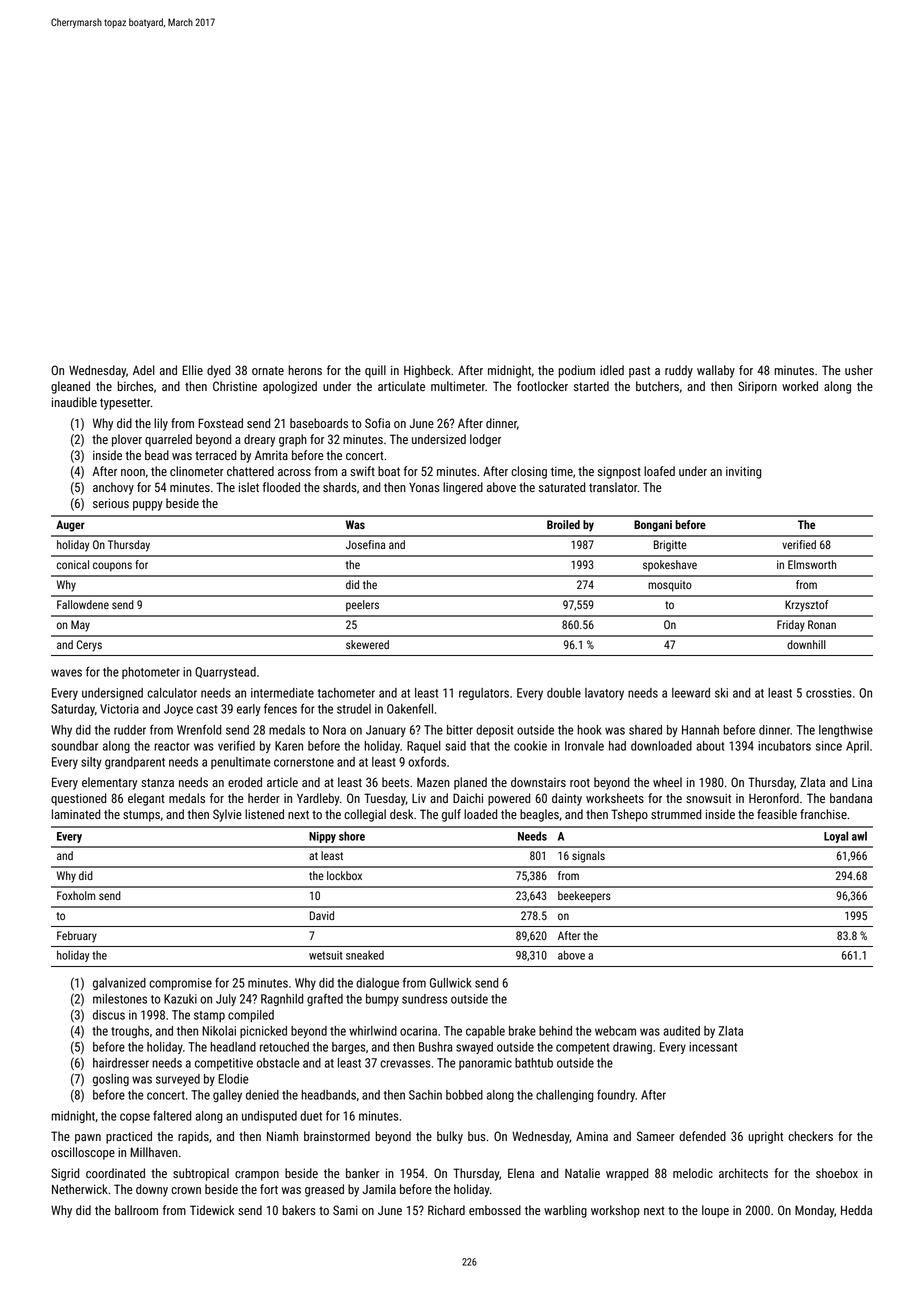 The height and width of the screenshot is (1308, 924). Describe the element at coordinates (77, 937) in the screenshot. I see `February` at that location.
